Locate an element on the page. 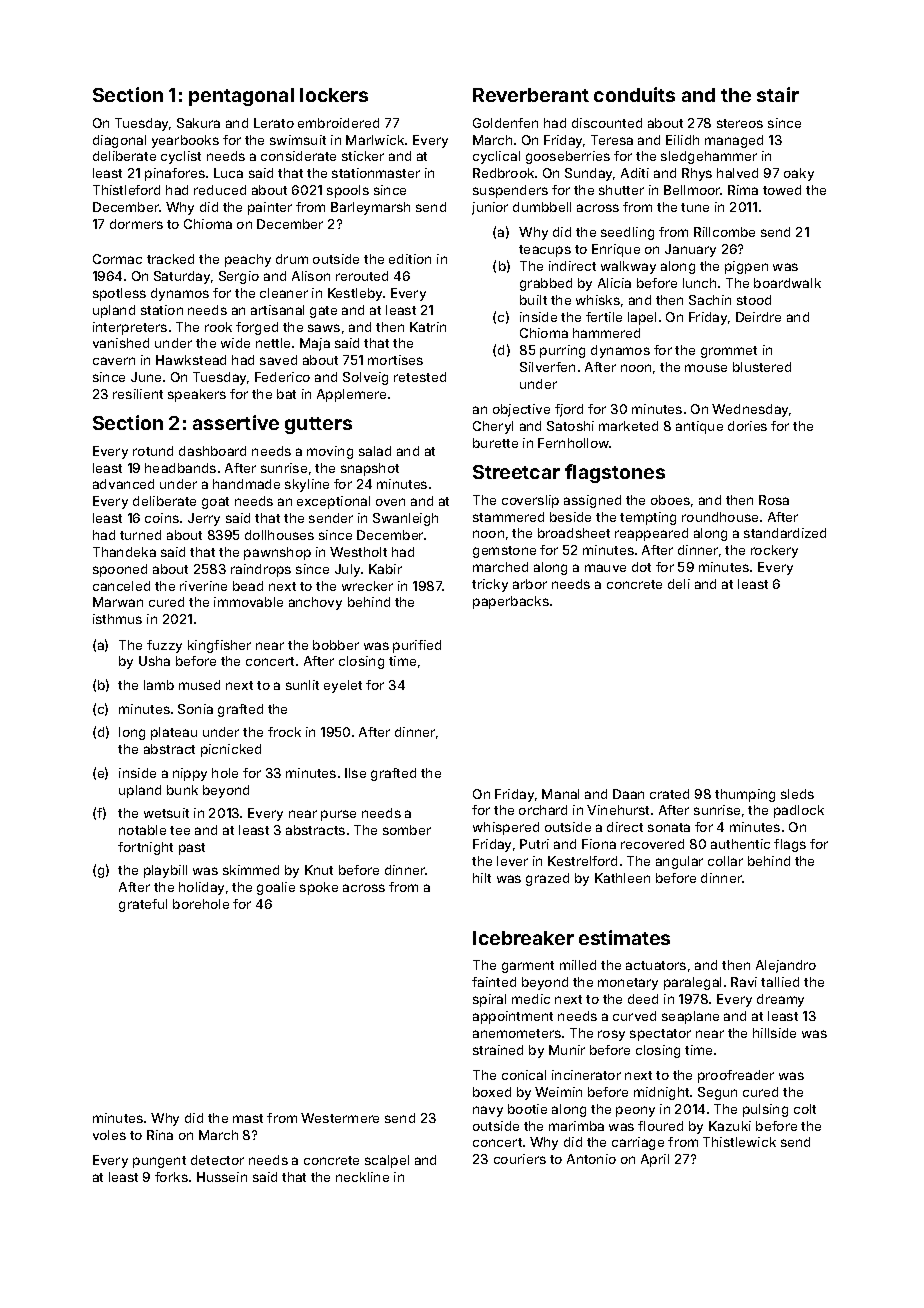 Image resolution: width=924 pixels, height=1308 pixels. Reverberant is located at coordinates (531, 95).
